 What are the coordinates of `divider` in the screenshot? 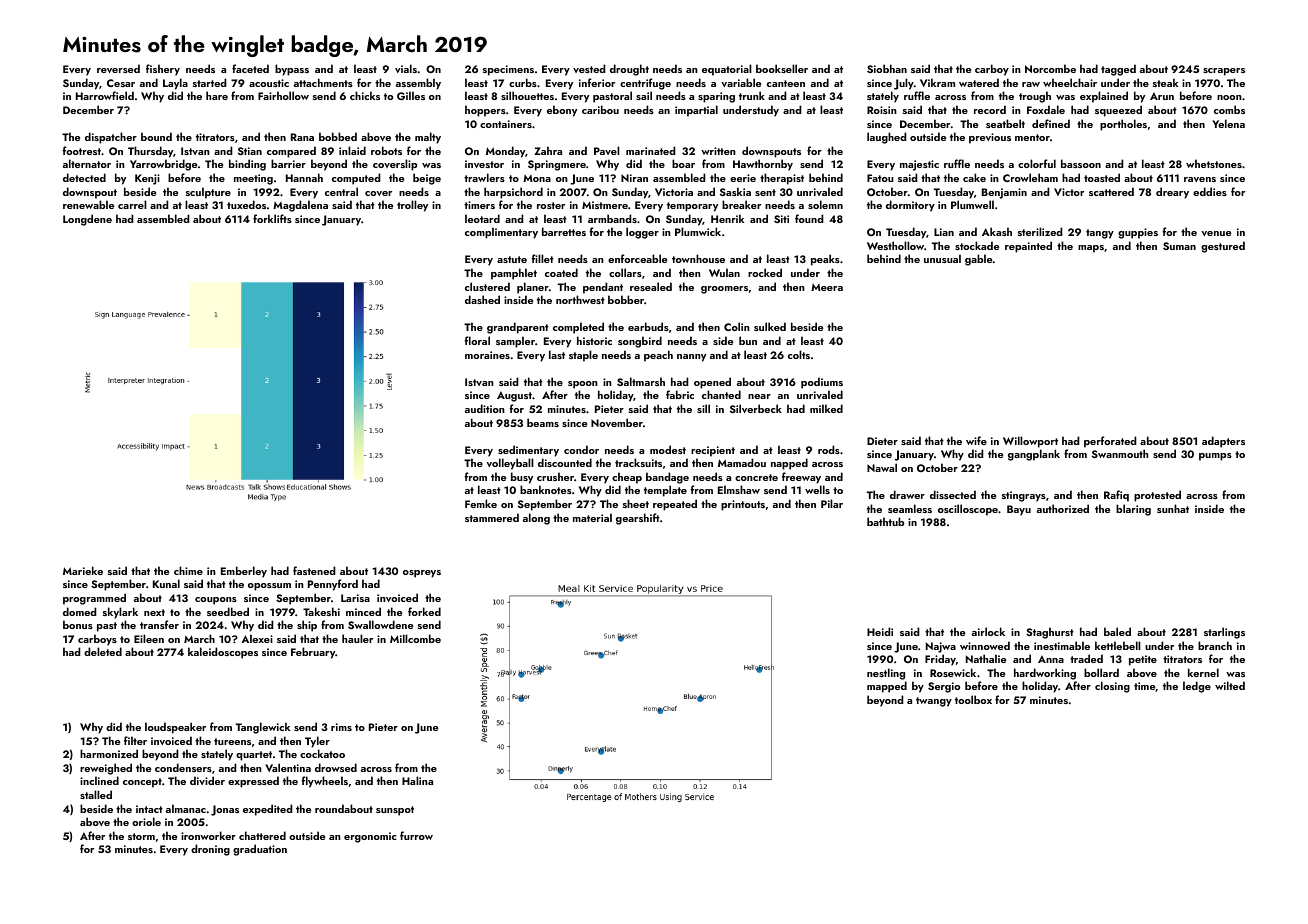 It's located at (207, 780).
